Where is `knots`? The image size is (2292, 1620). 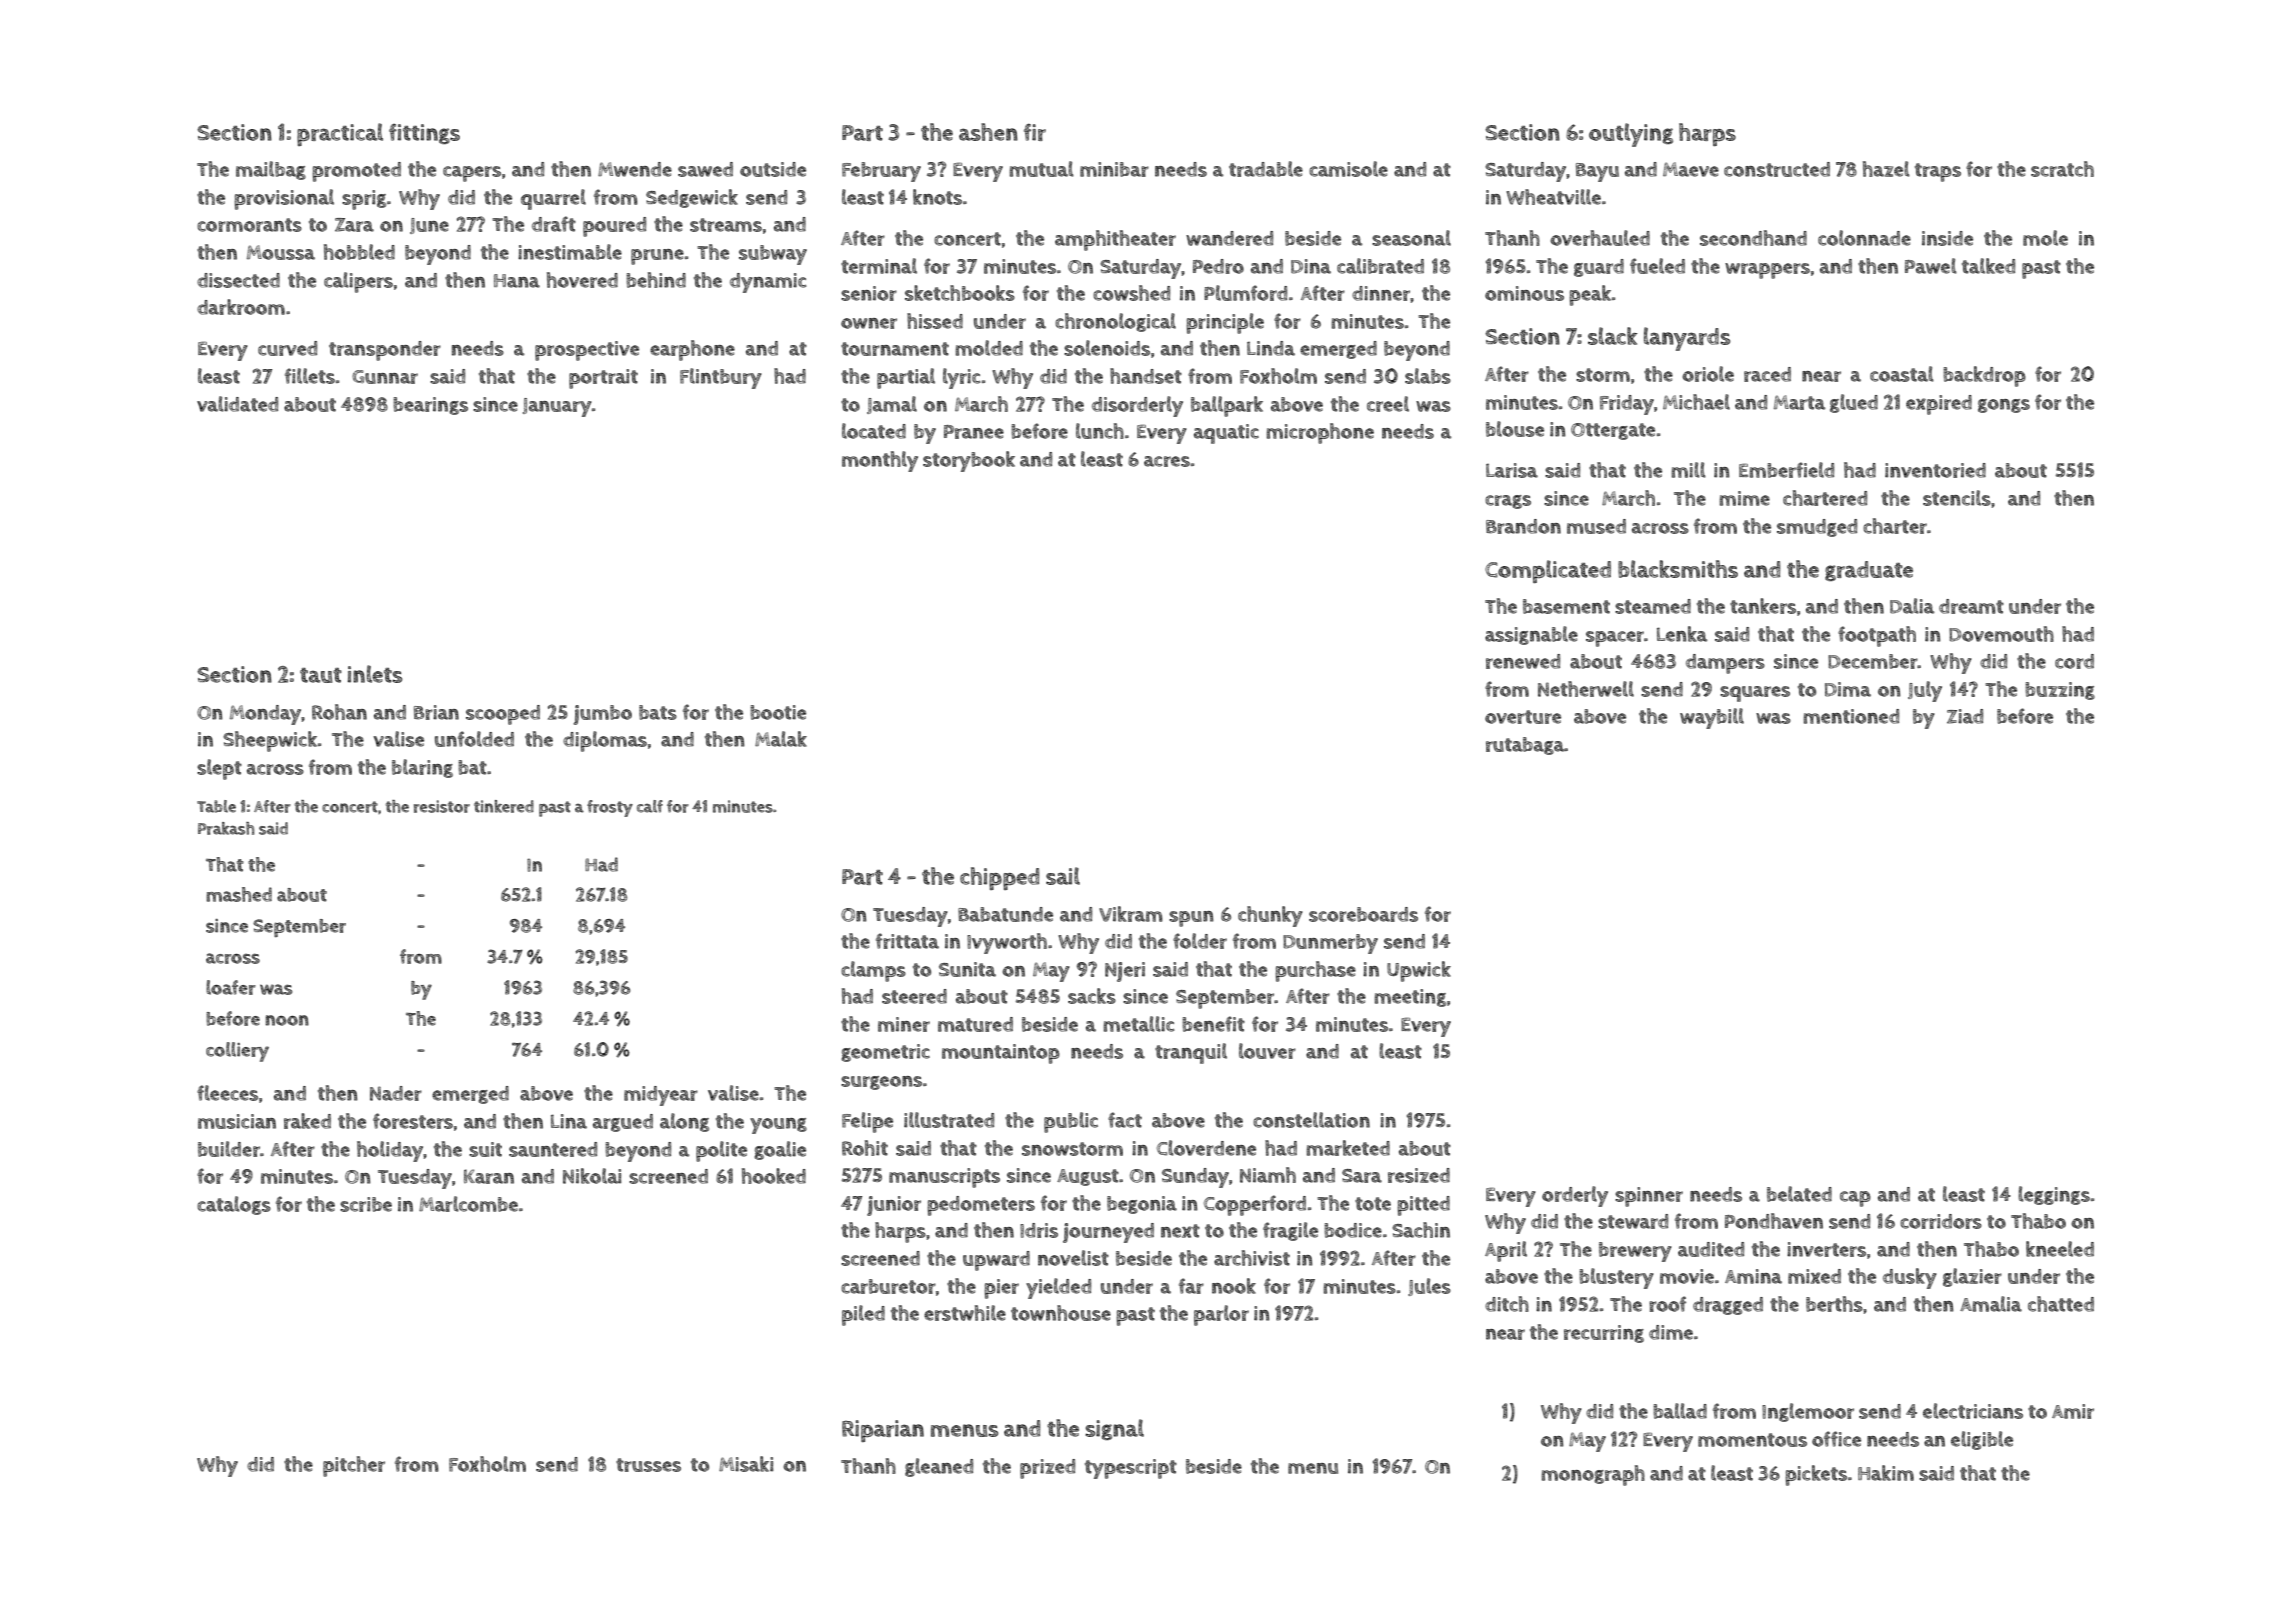
knots is located at coordinates (937, 197).
